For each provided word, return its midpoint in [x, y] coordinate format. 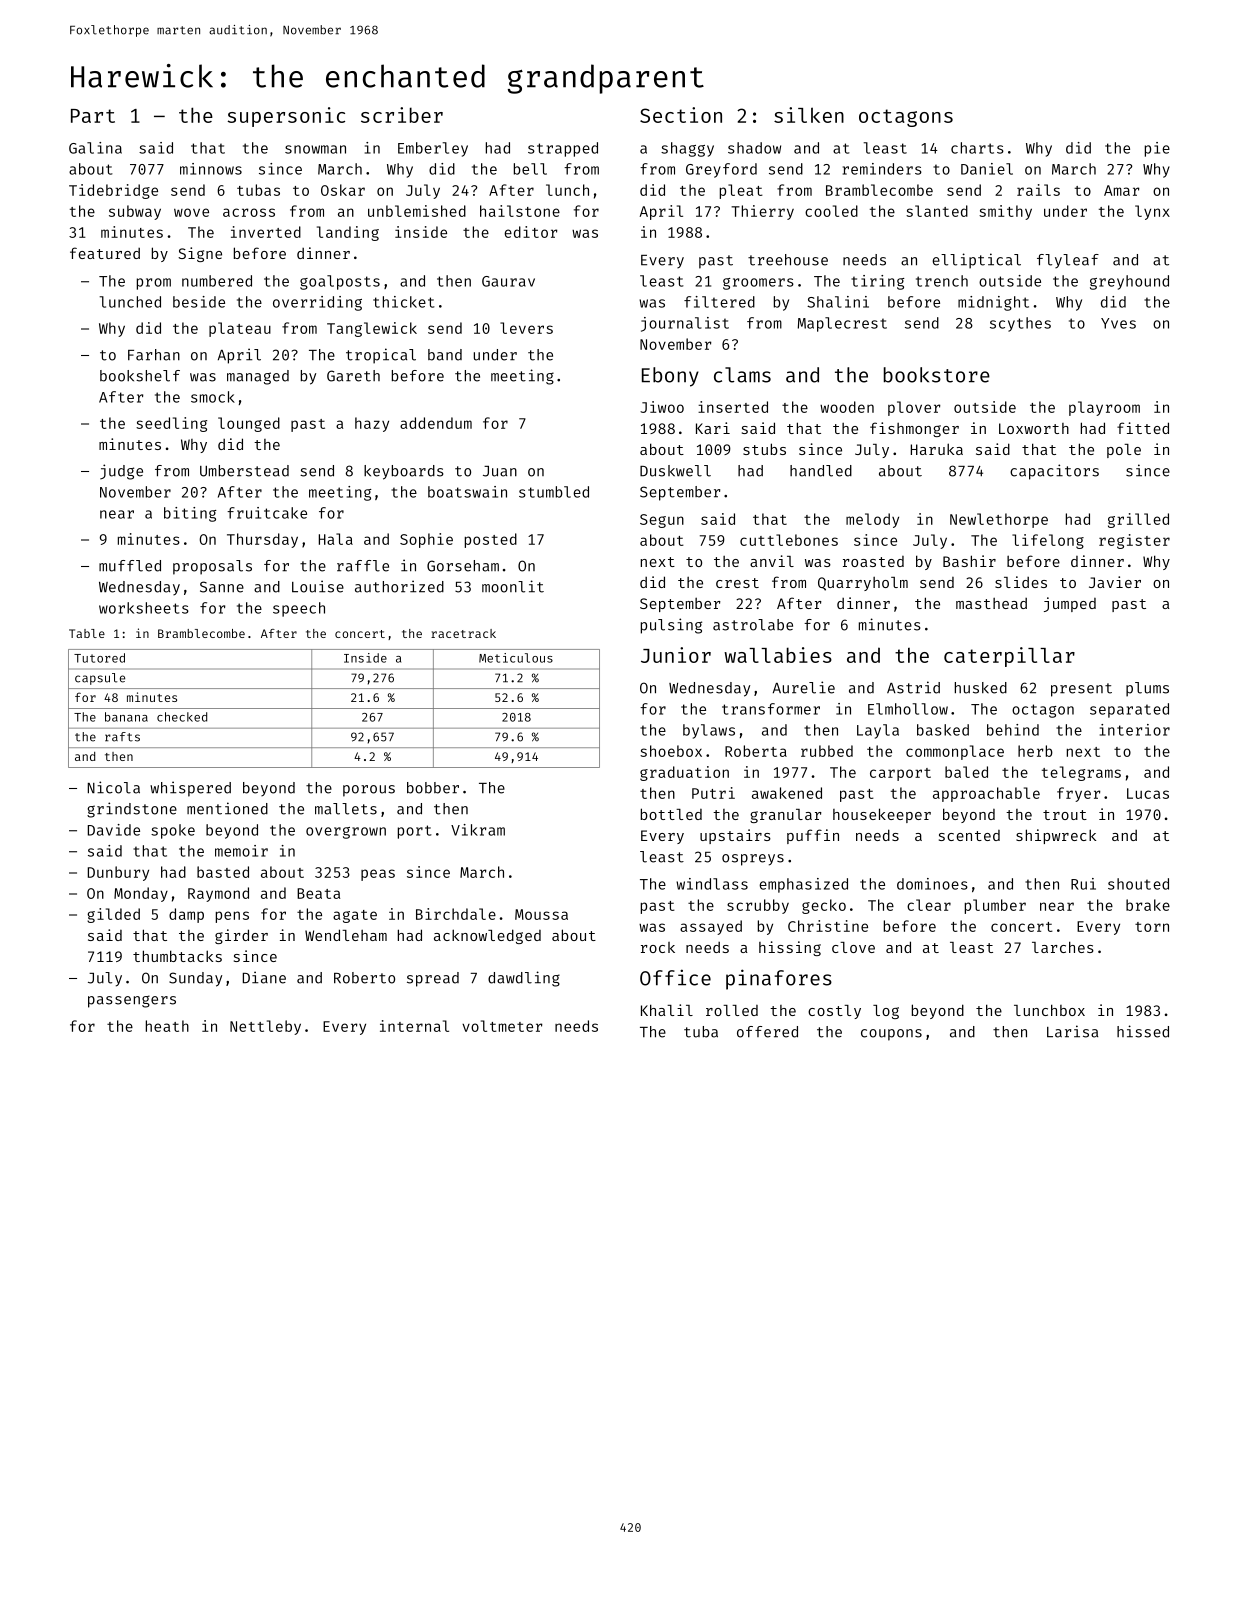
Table [87, 633]
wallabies [778, 655]
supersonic [286, 117]
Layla [878, 731]
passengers [132, 1001]
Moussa [541, 914]
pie [1157, 149]
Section [681, 115]
